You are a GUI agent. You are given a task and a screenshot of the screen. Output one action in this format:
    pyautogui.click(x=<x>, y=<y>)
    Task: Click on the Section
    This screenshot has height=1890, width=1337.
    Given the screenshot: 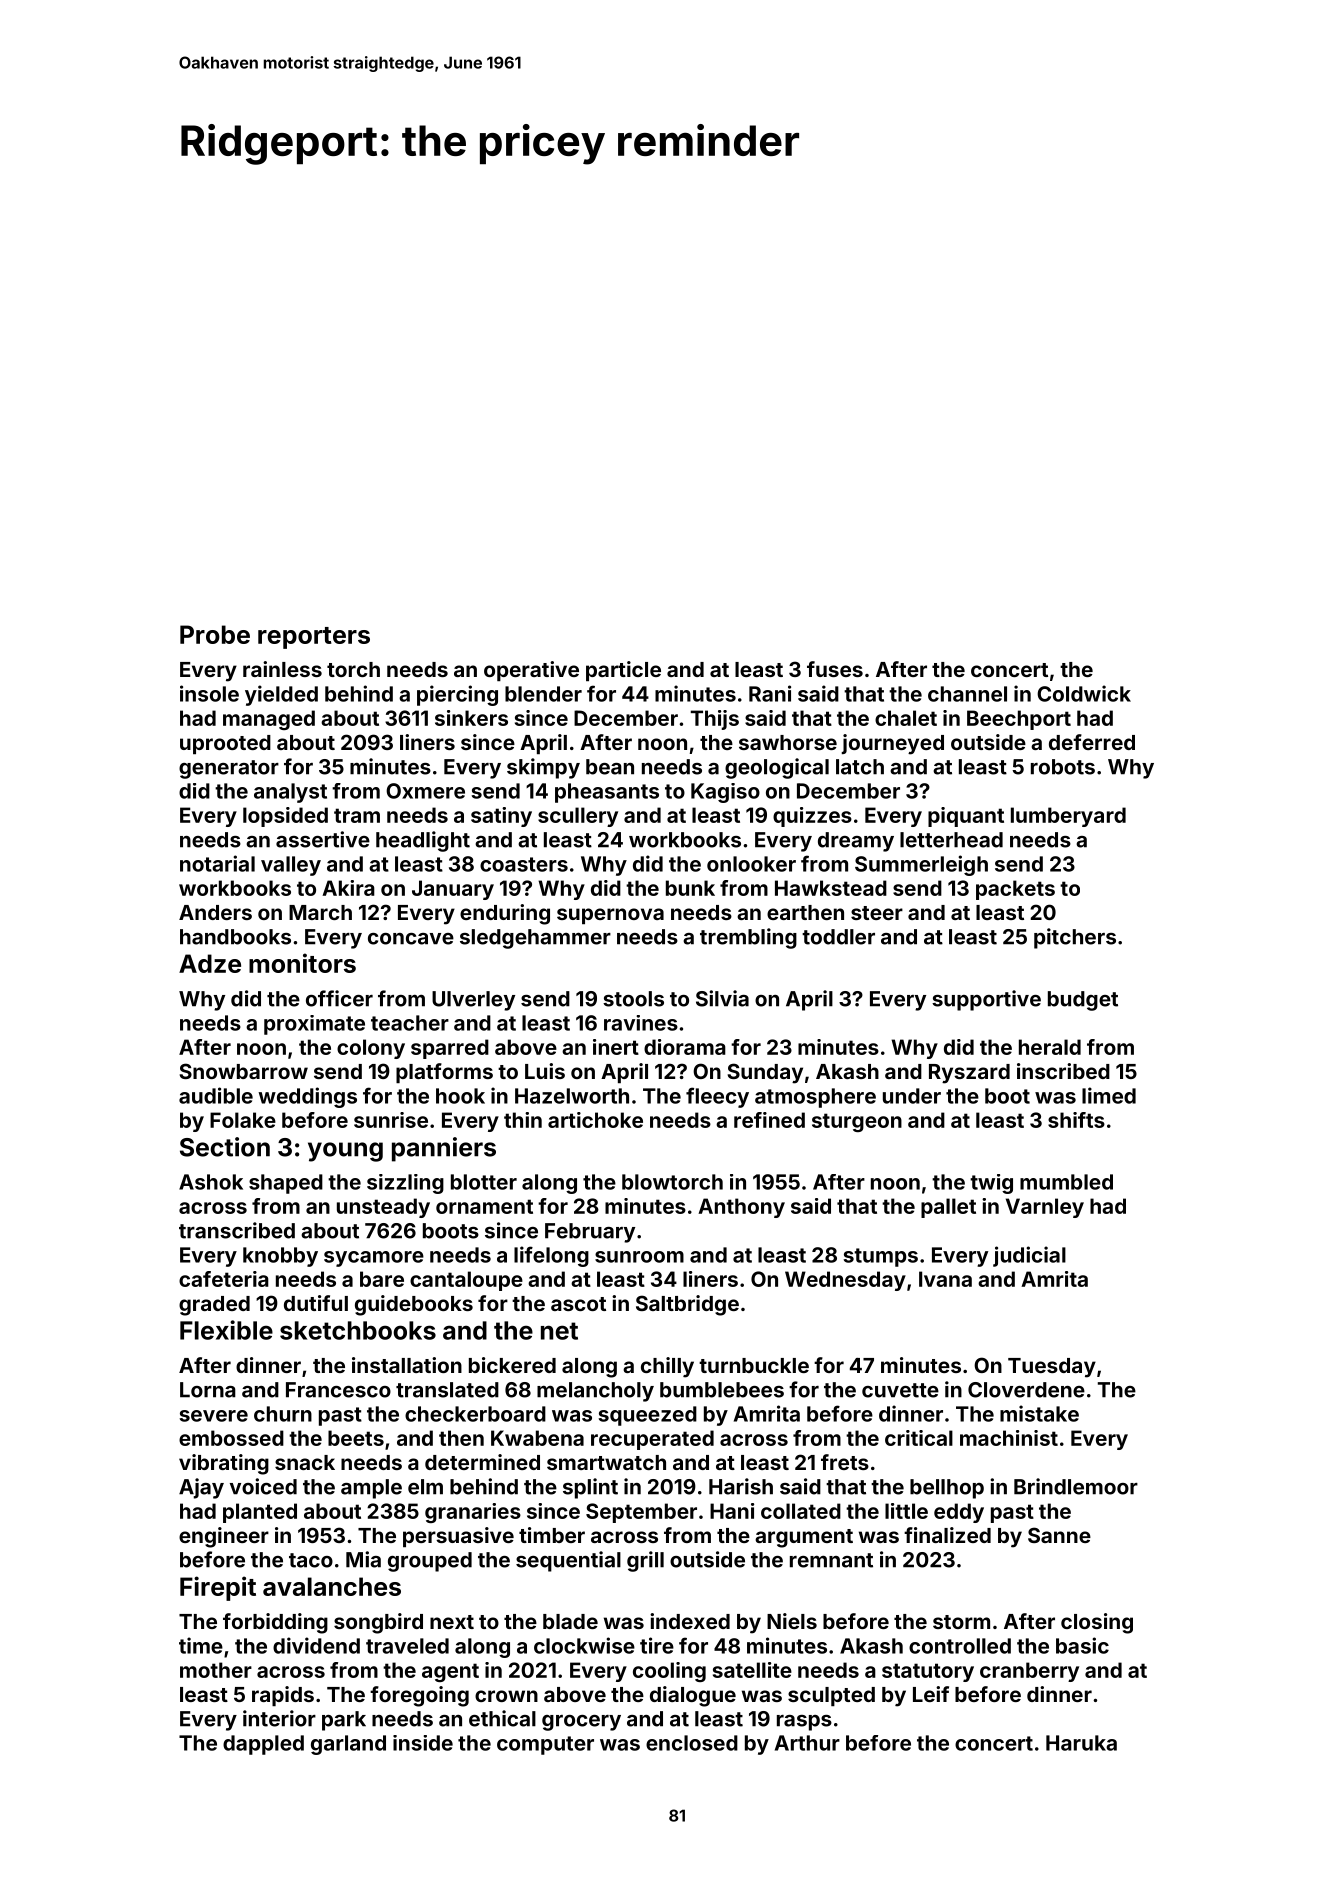 What is the action you would take?
    pyautogui.click(x=225, y=1147)
